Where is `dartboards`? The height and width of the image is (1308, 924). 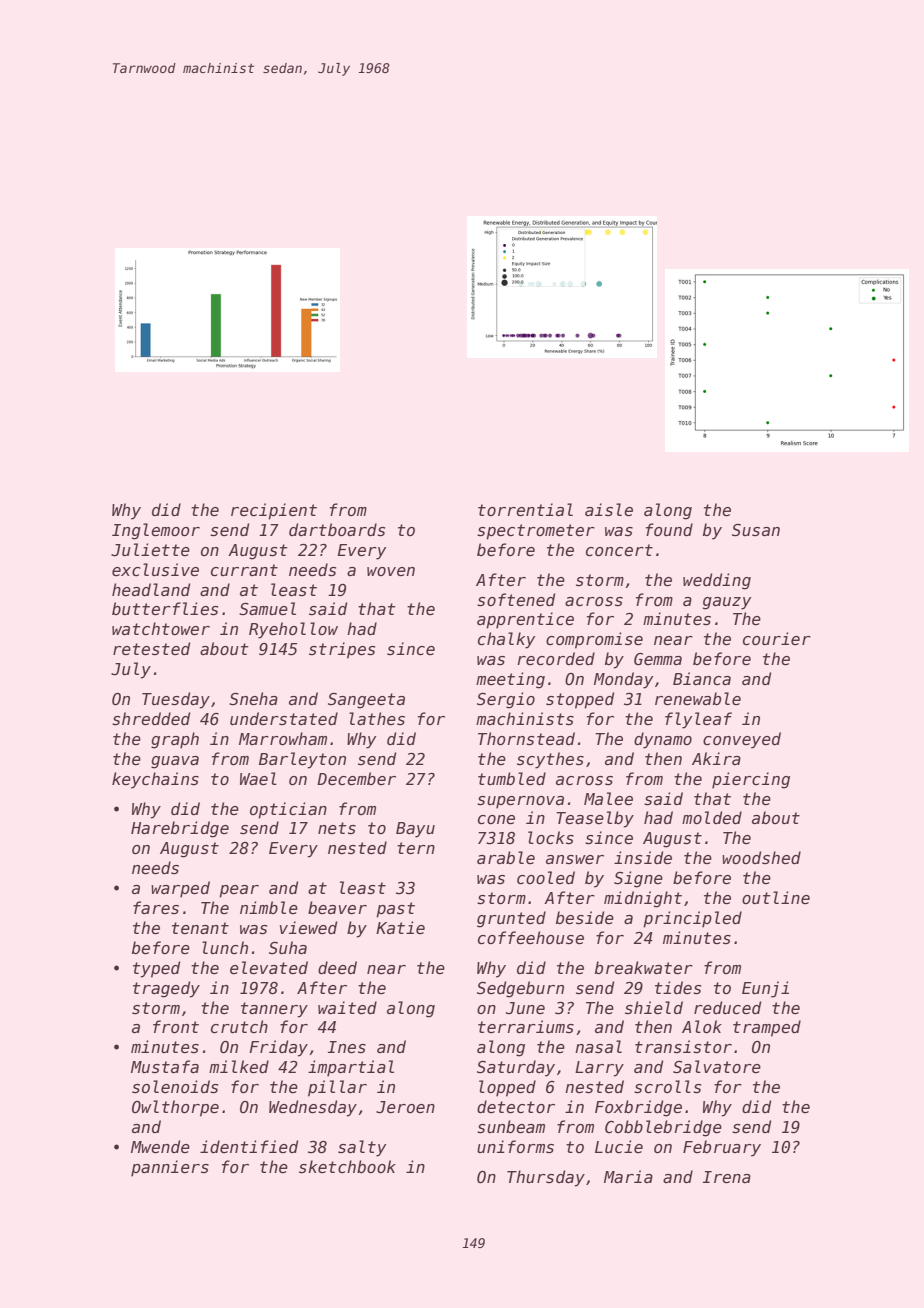
dartboards is located at coordinates (337, 530).
